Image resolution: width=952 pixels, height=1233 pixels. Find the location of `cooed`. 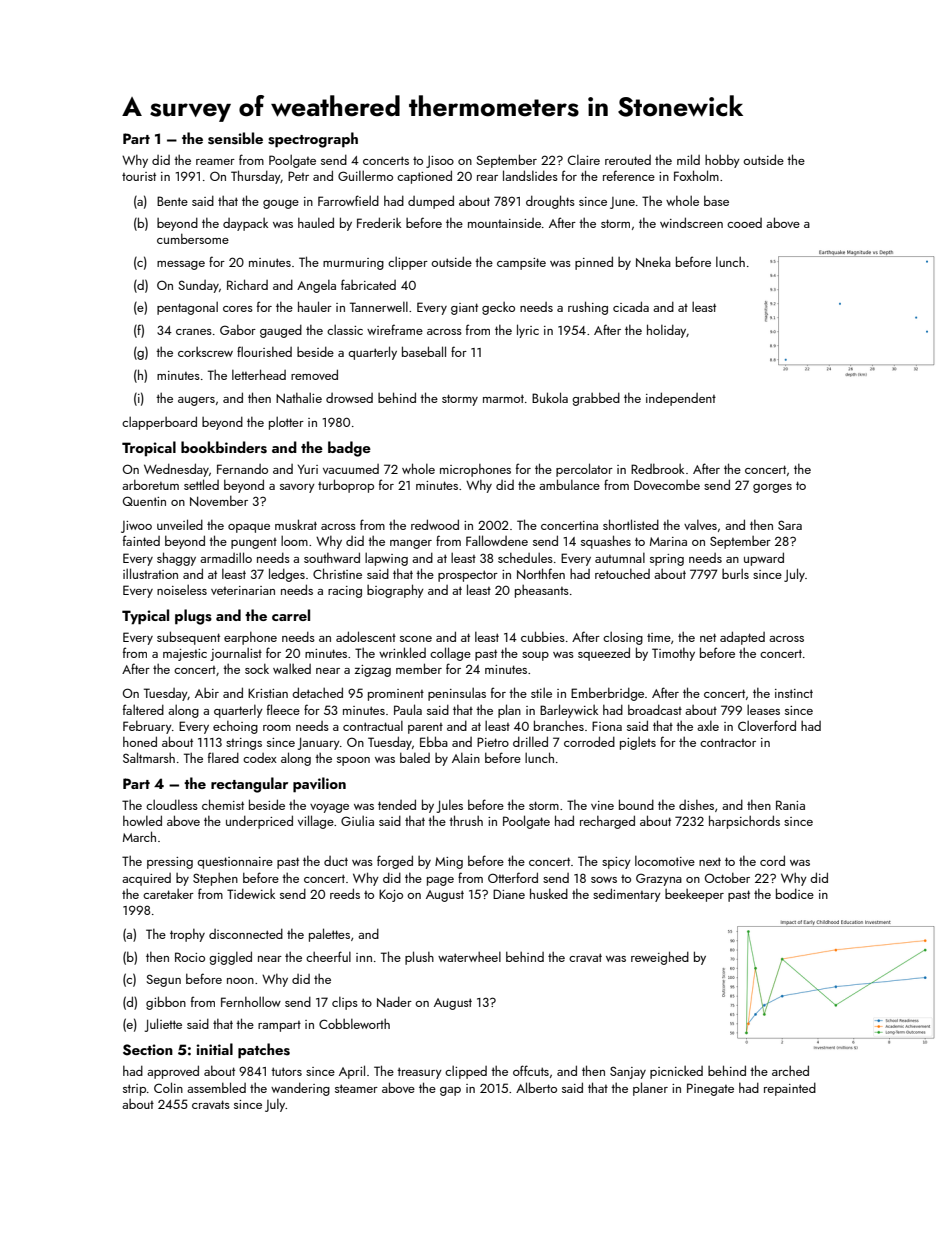

cooed is located at coordinates (744, 223).
